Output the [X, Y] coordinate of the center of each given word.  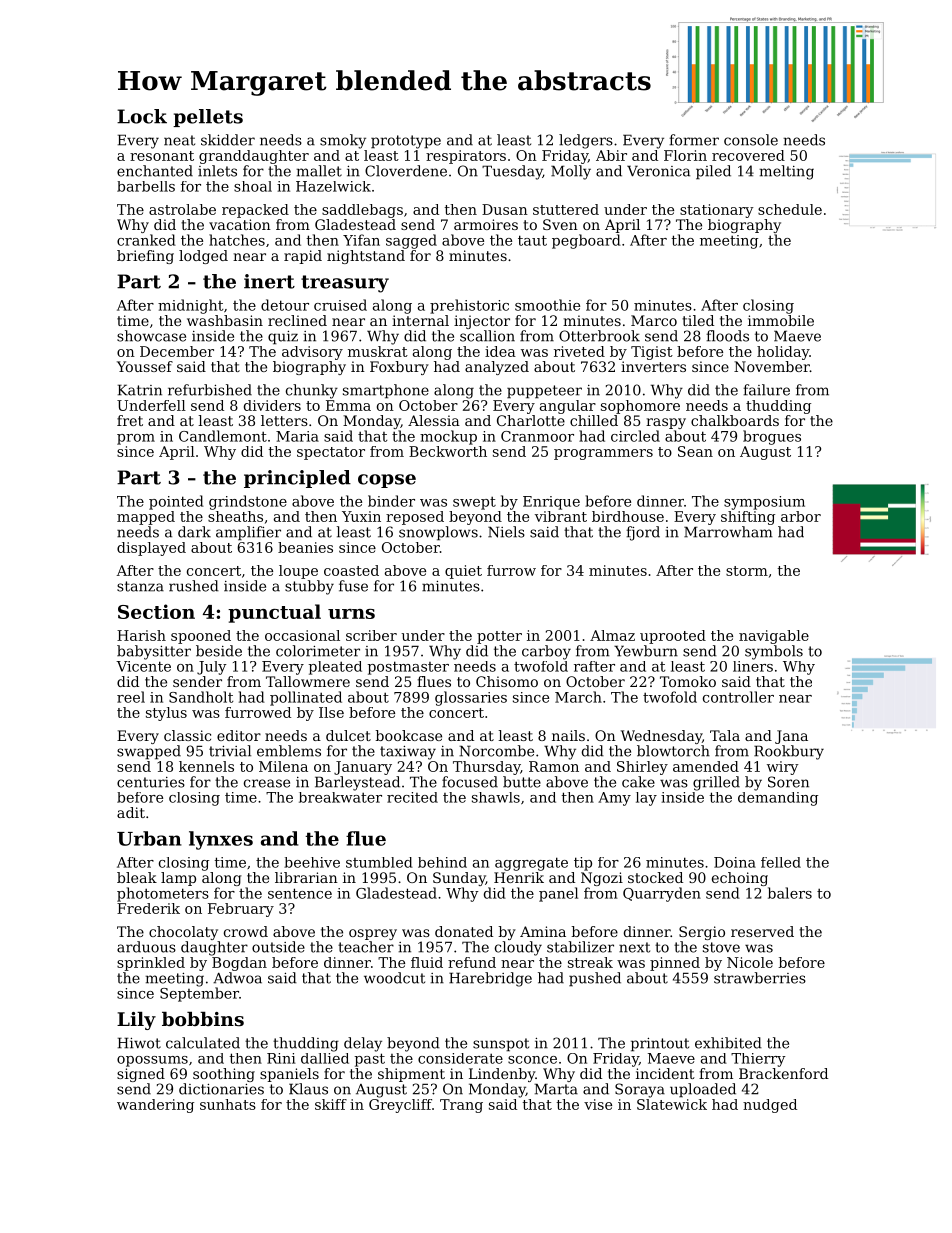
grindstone [248, 502]
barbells [146, 186]
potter [499, 637]
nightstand [366, 257]
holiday [783, 353]
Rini [281, 1058]
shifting [748, 518]
